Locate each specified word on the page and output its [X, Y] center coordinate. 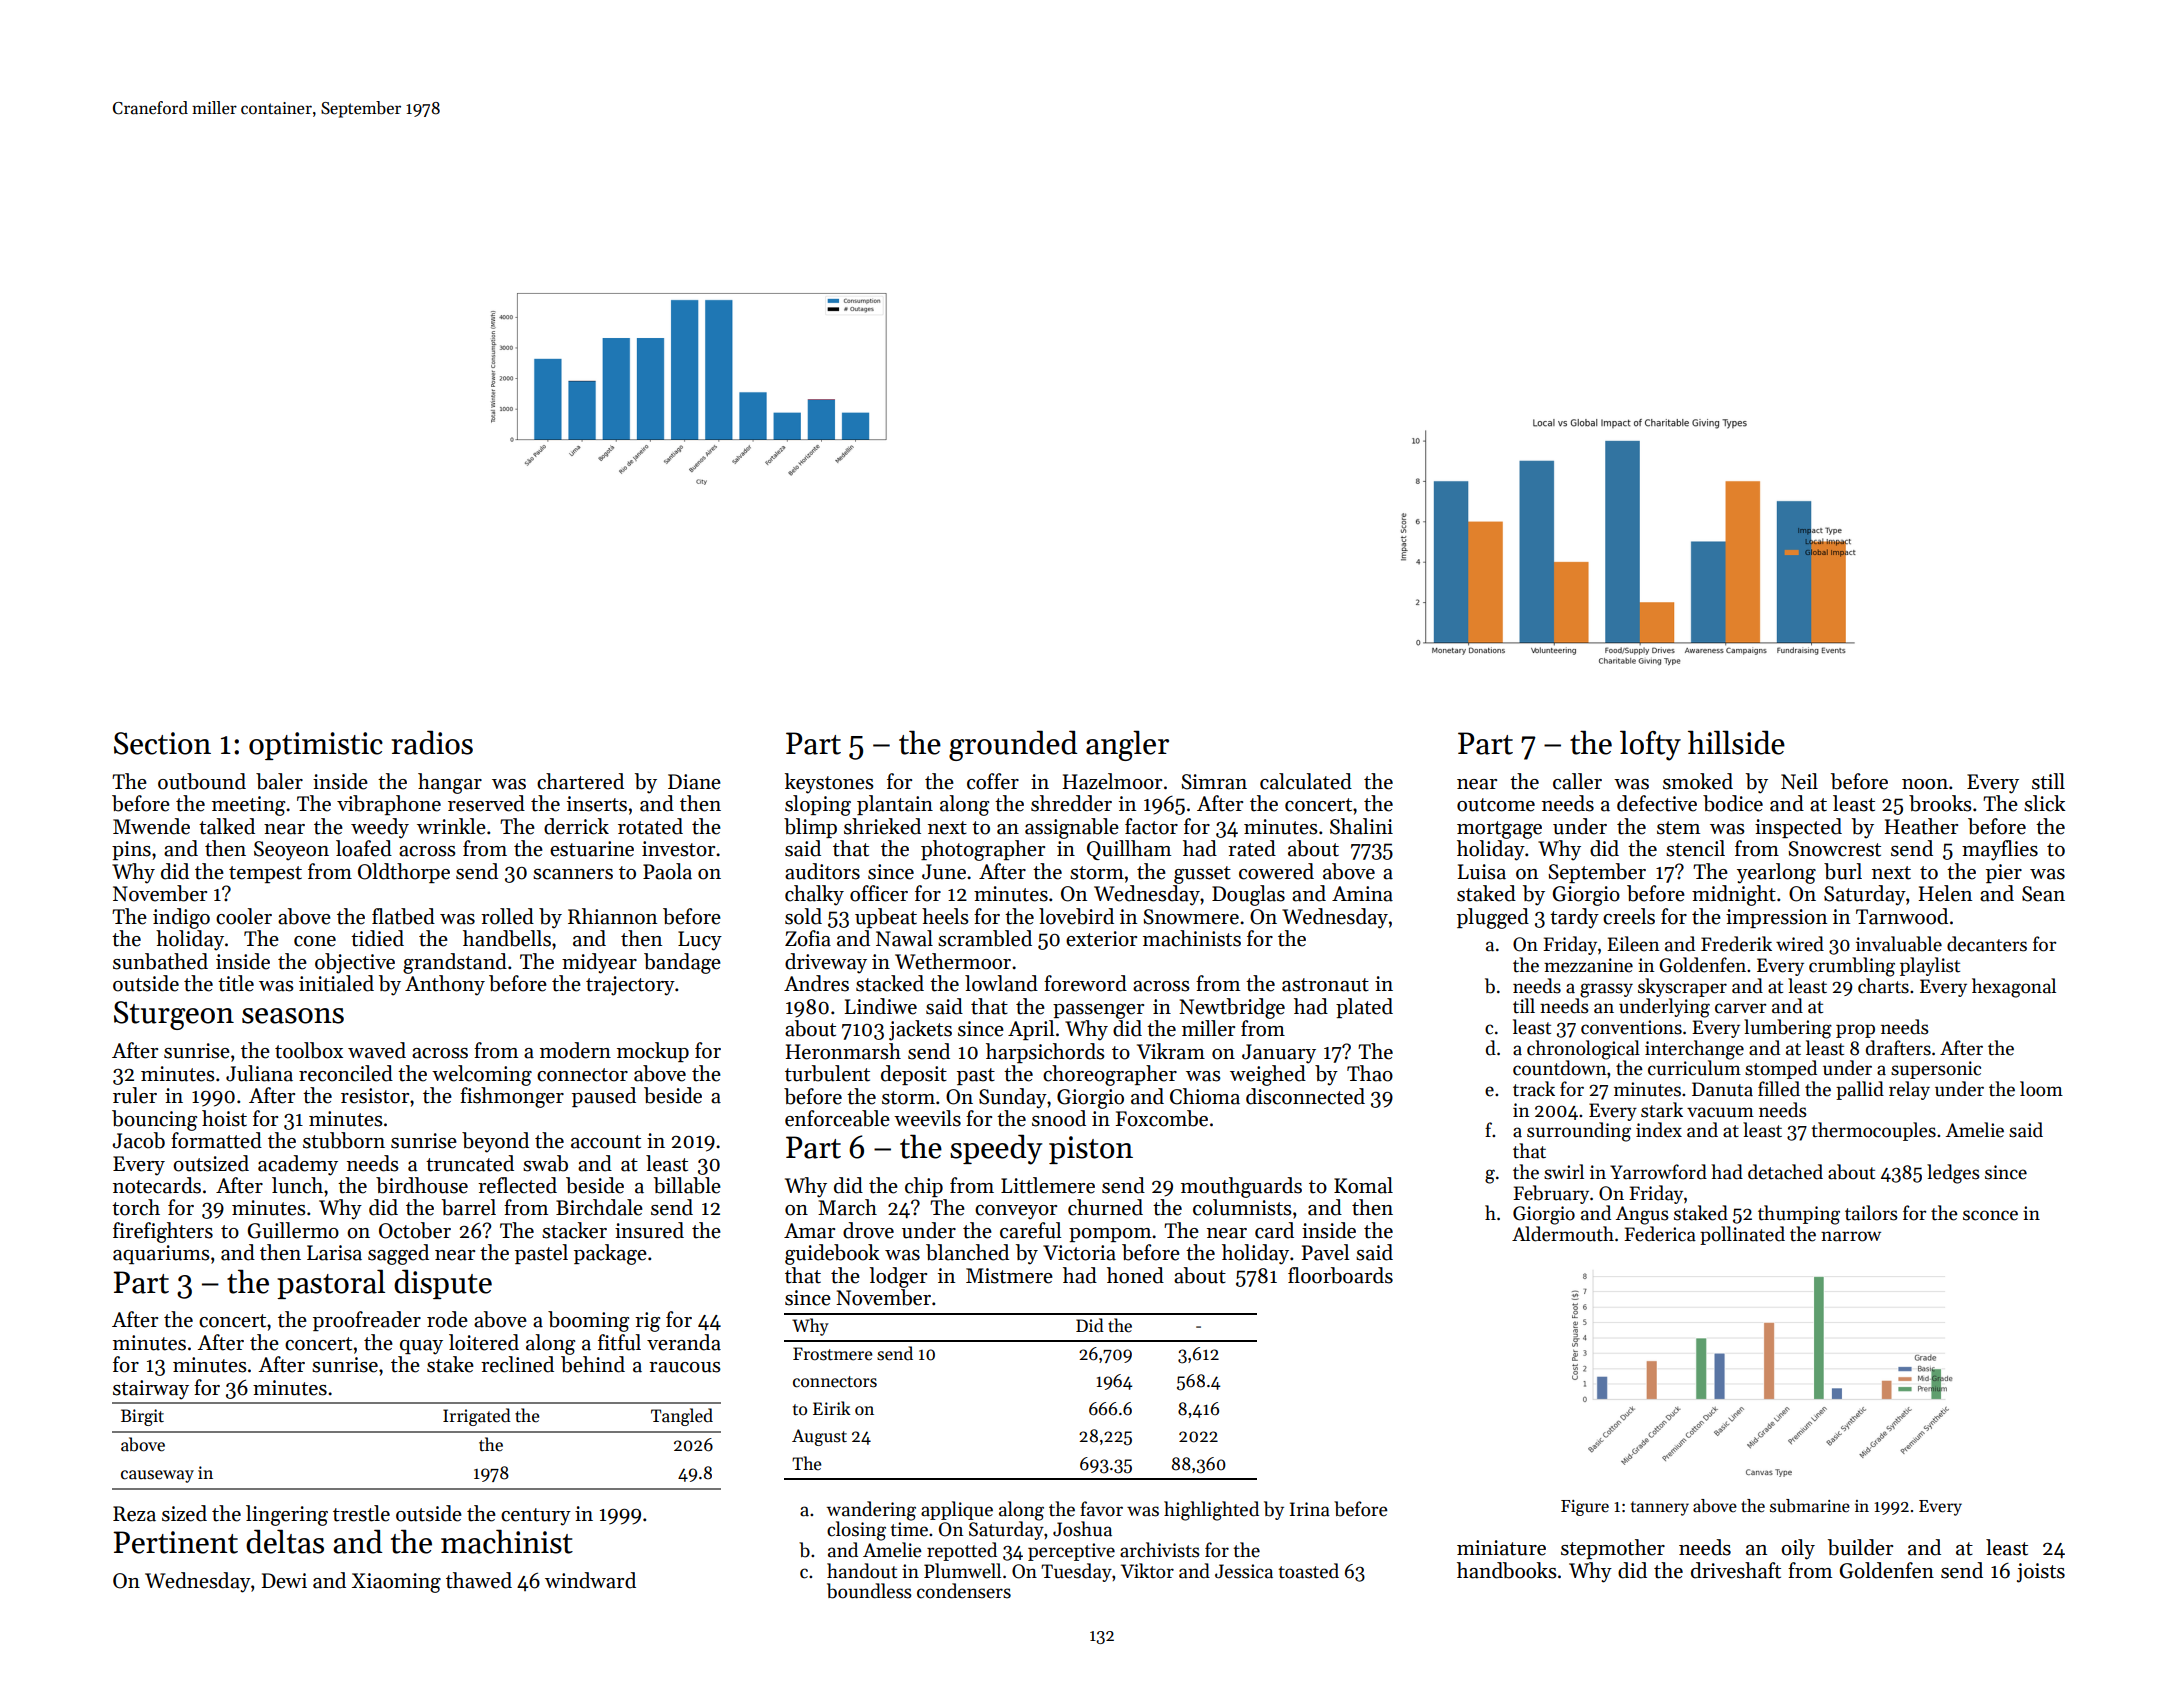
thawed [479, 1580]
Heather [1921, 826]
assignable [1072, 828]
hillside [1736, 742]
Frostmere [832, 1354]
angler [1127, 745]
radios [432, 742]
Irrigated [477, 1417]
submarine [1810, 1506]
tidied [377, 938]
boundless [869, 1591]
